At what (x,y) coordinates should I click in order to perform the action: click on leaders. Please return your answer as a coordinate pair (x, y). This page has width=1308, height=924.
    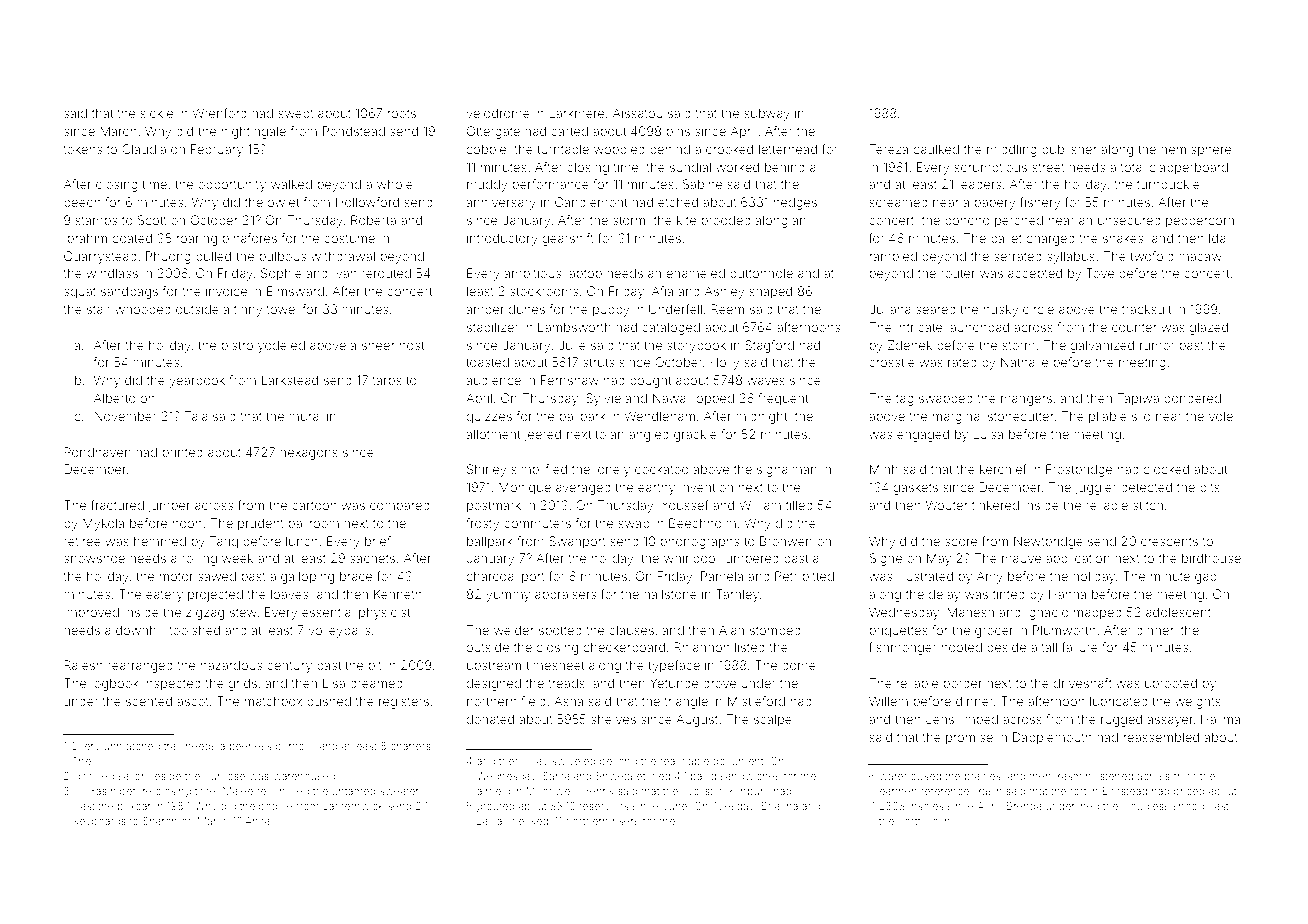
    Looking at the image, I should click on (980, 184).
